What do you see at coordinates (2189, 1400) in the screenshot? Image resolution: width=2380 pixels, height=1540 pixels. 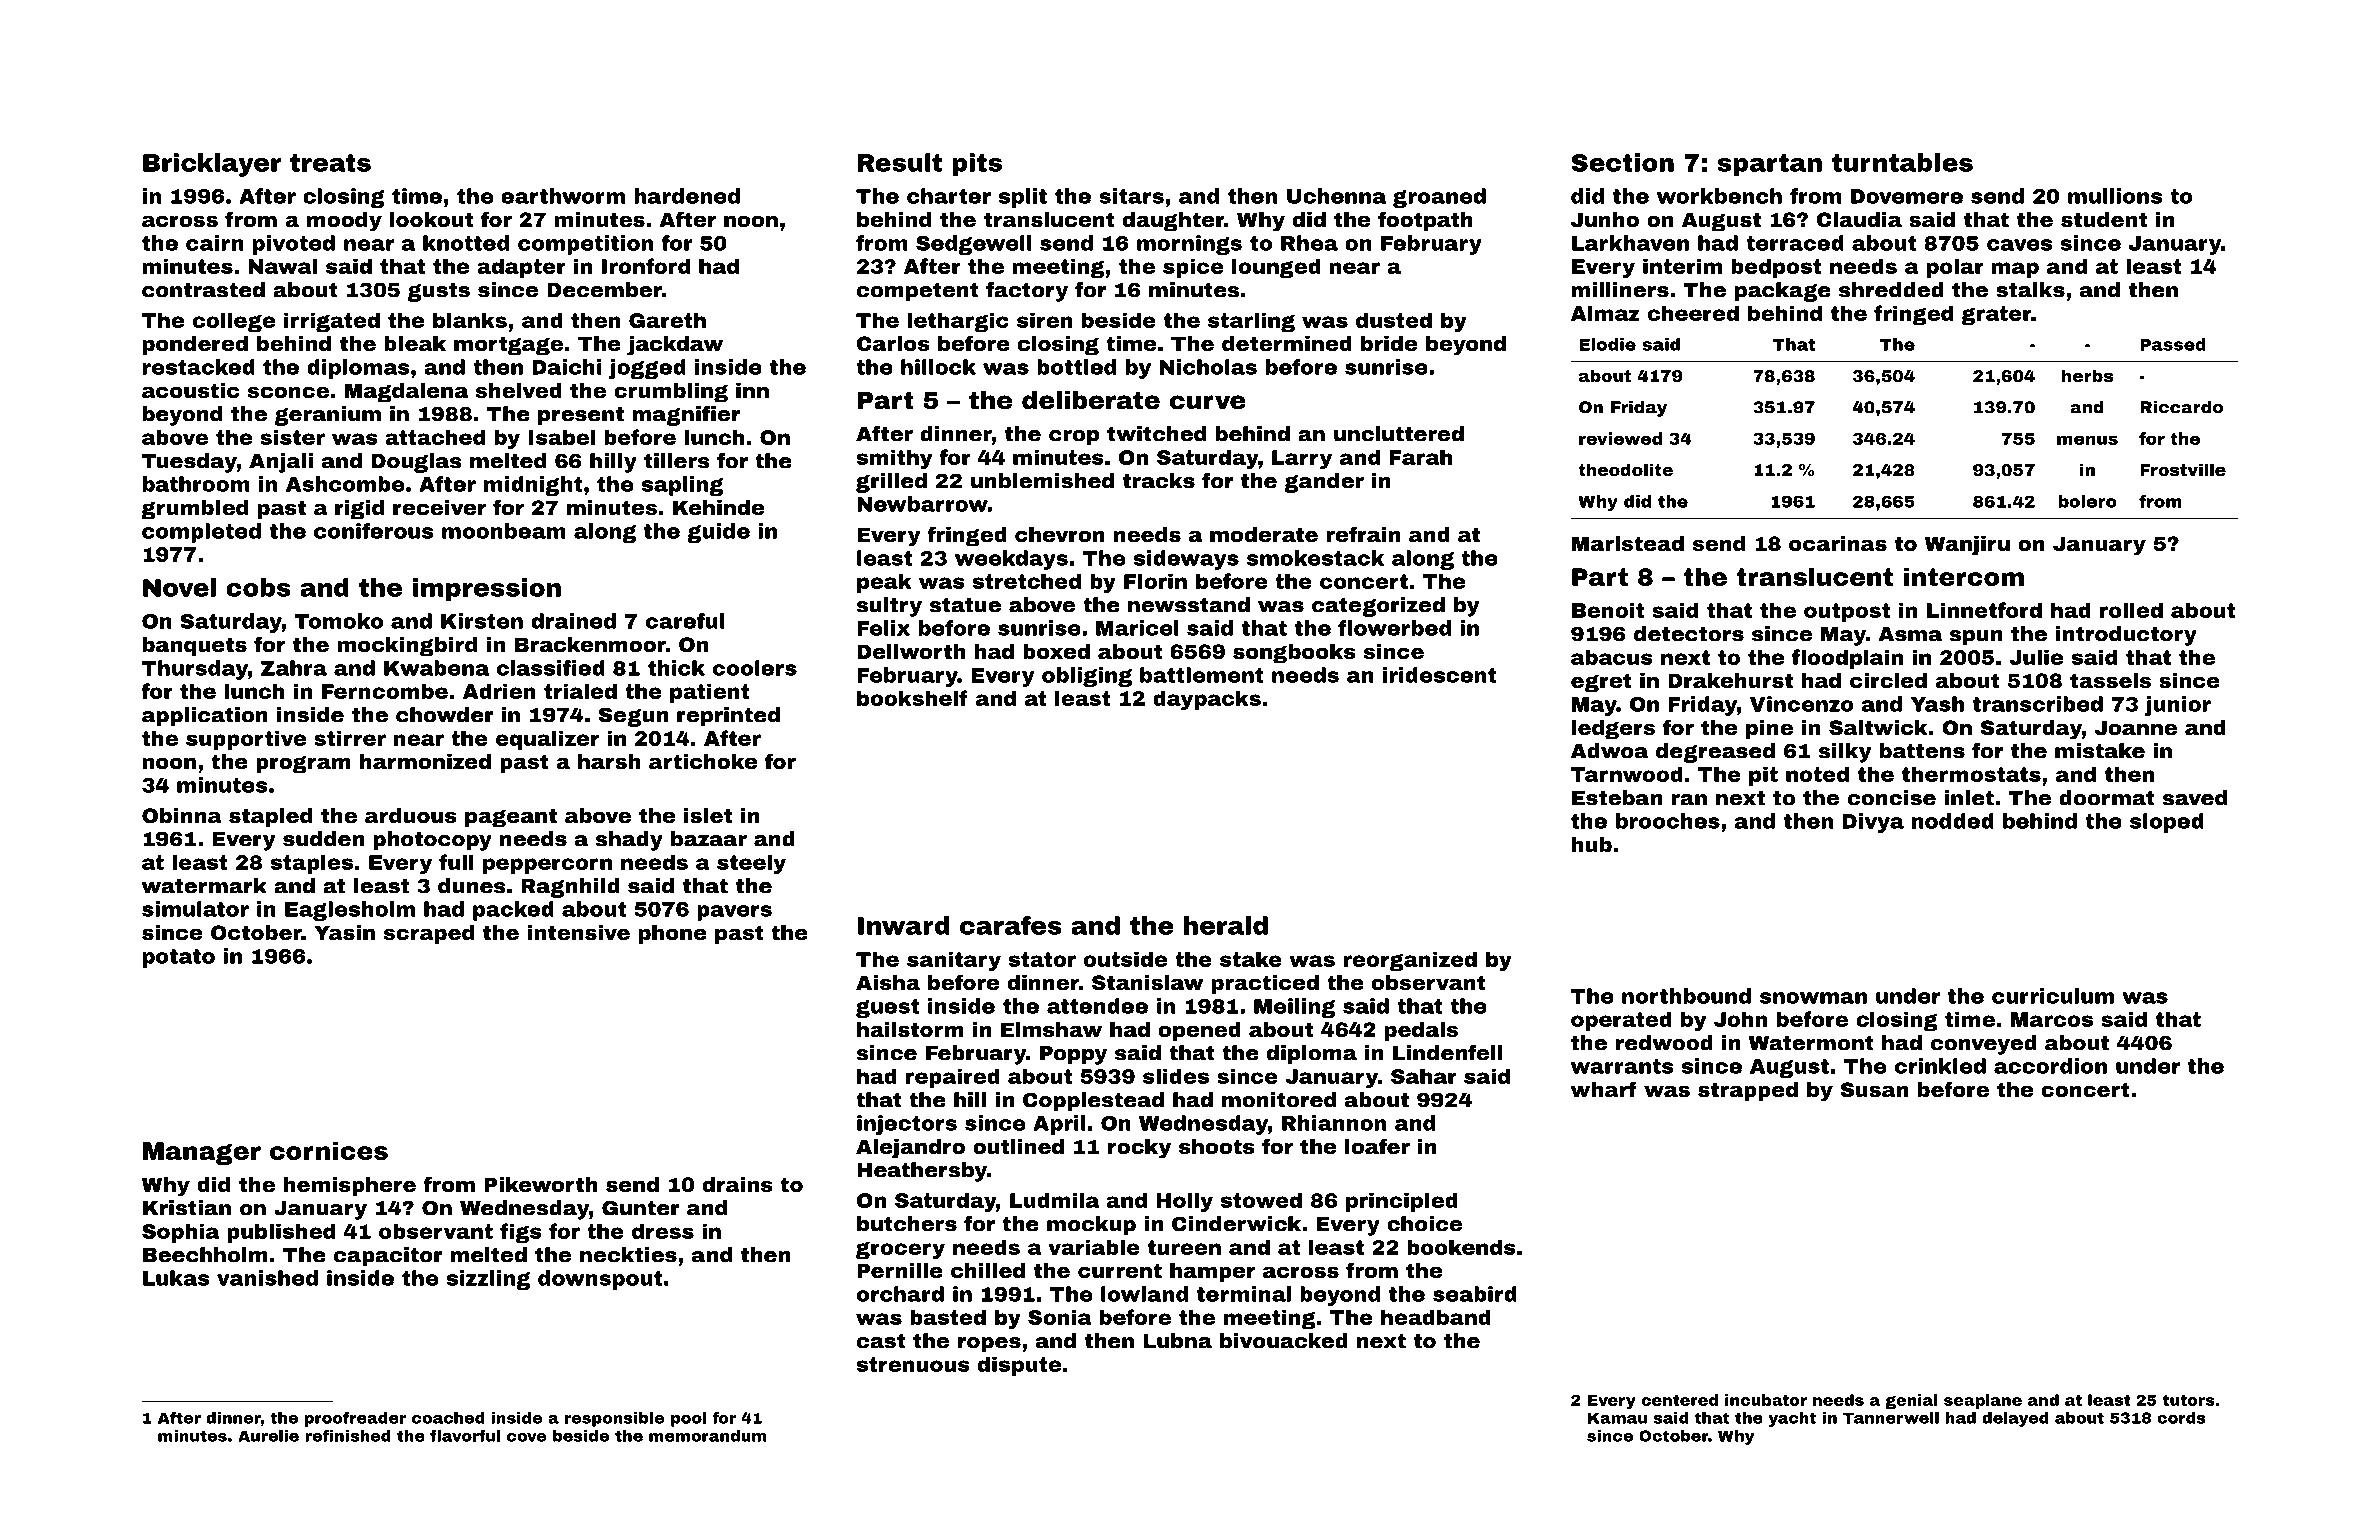 I see `tutors` at bounding box center [2189, 1400].
